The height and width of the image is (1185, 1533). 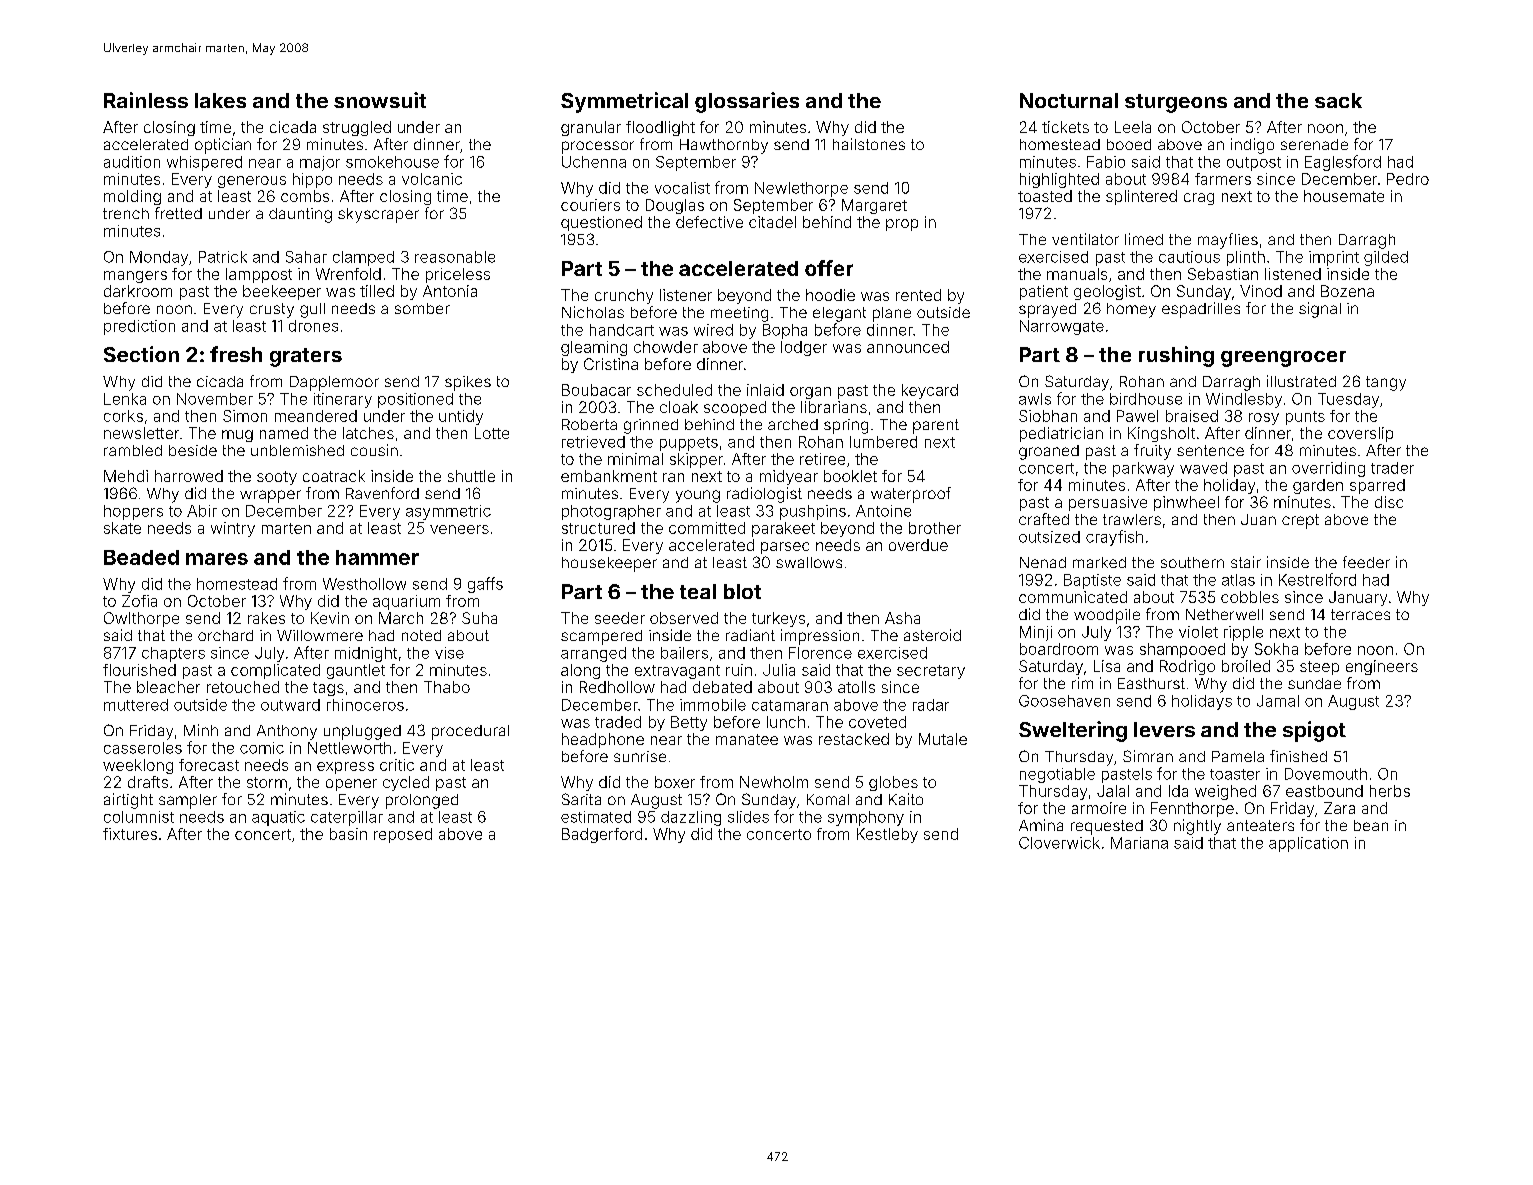 What do you see at coordinates (850, 476) in the image?
I see `booklet` at bounding box center [850, 476].
